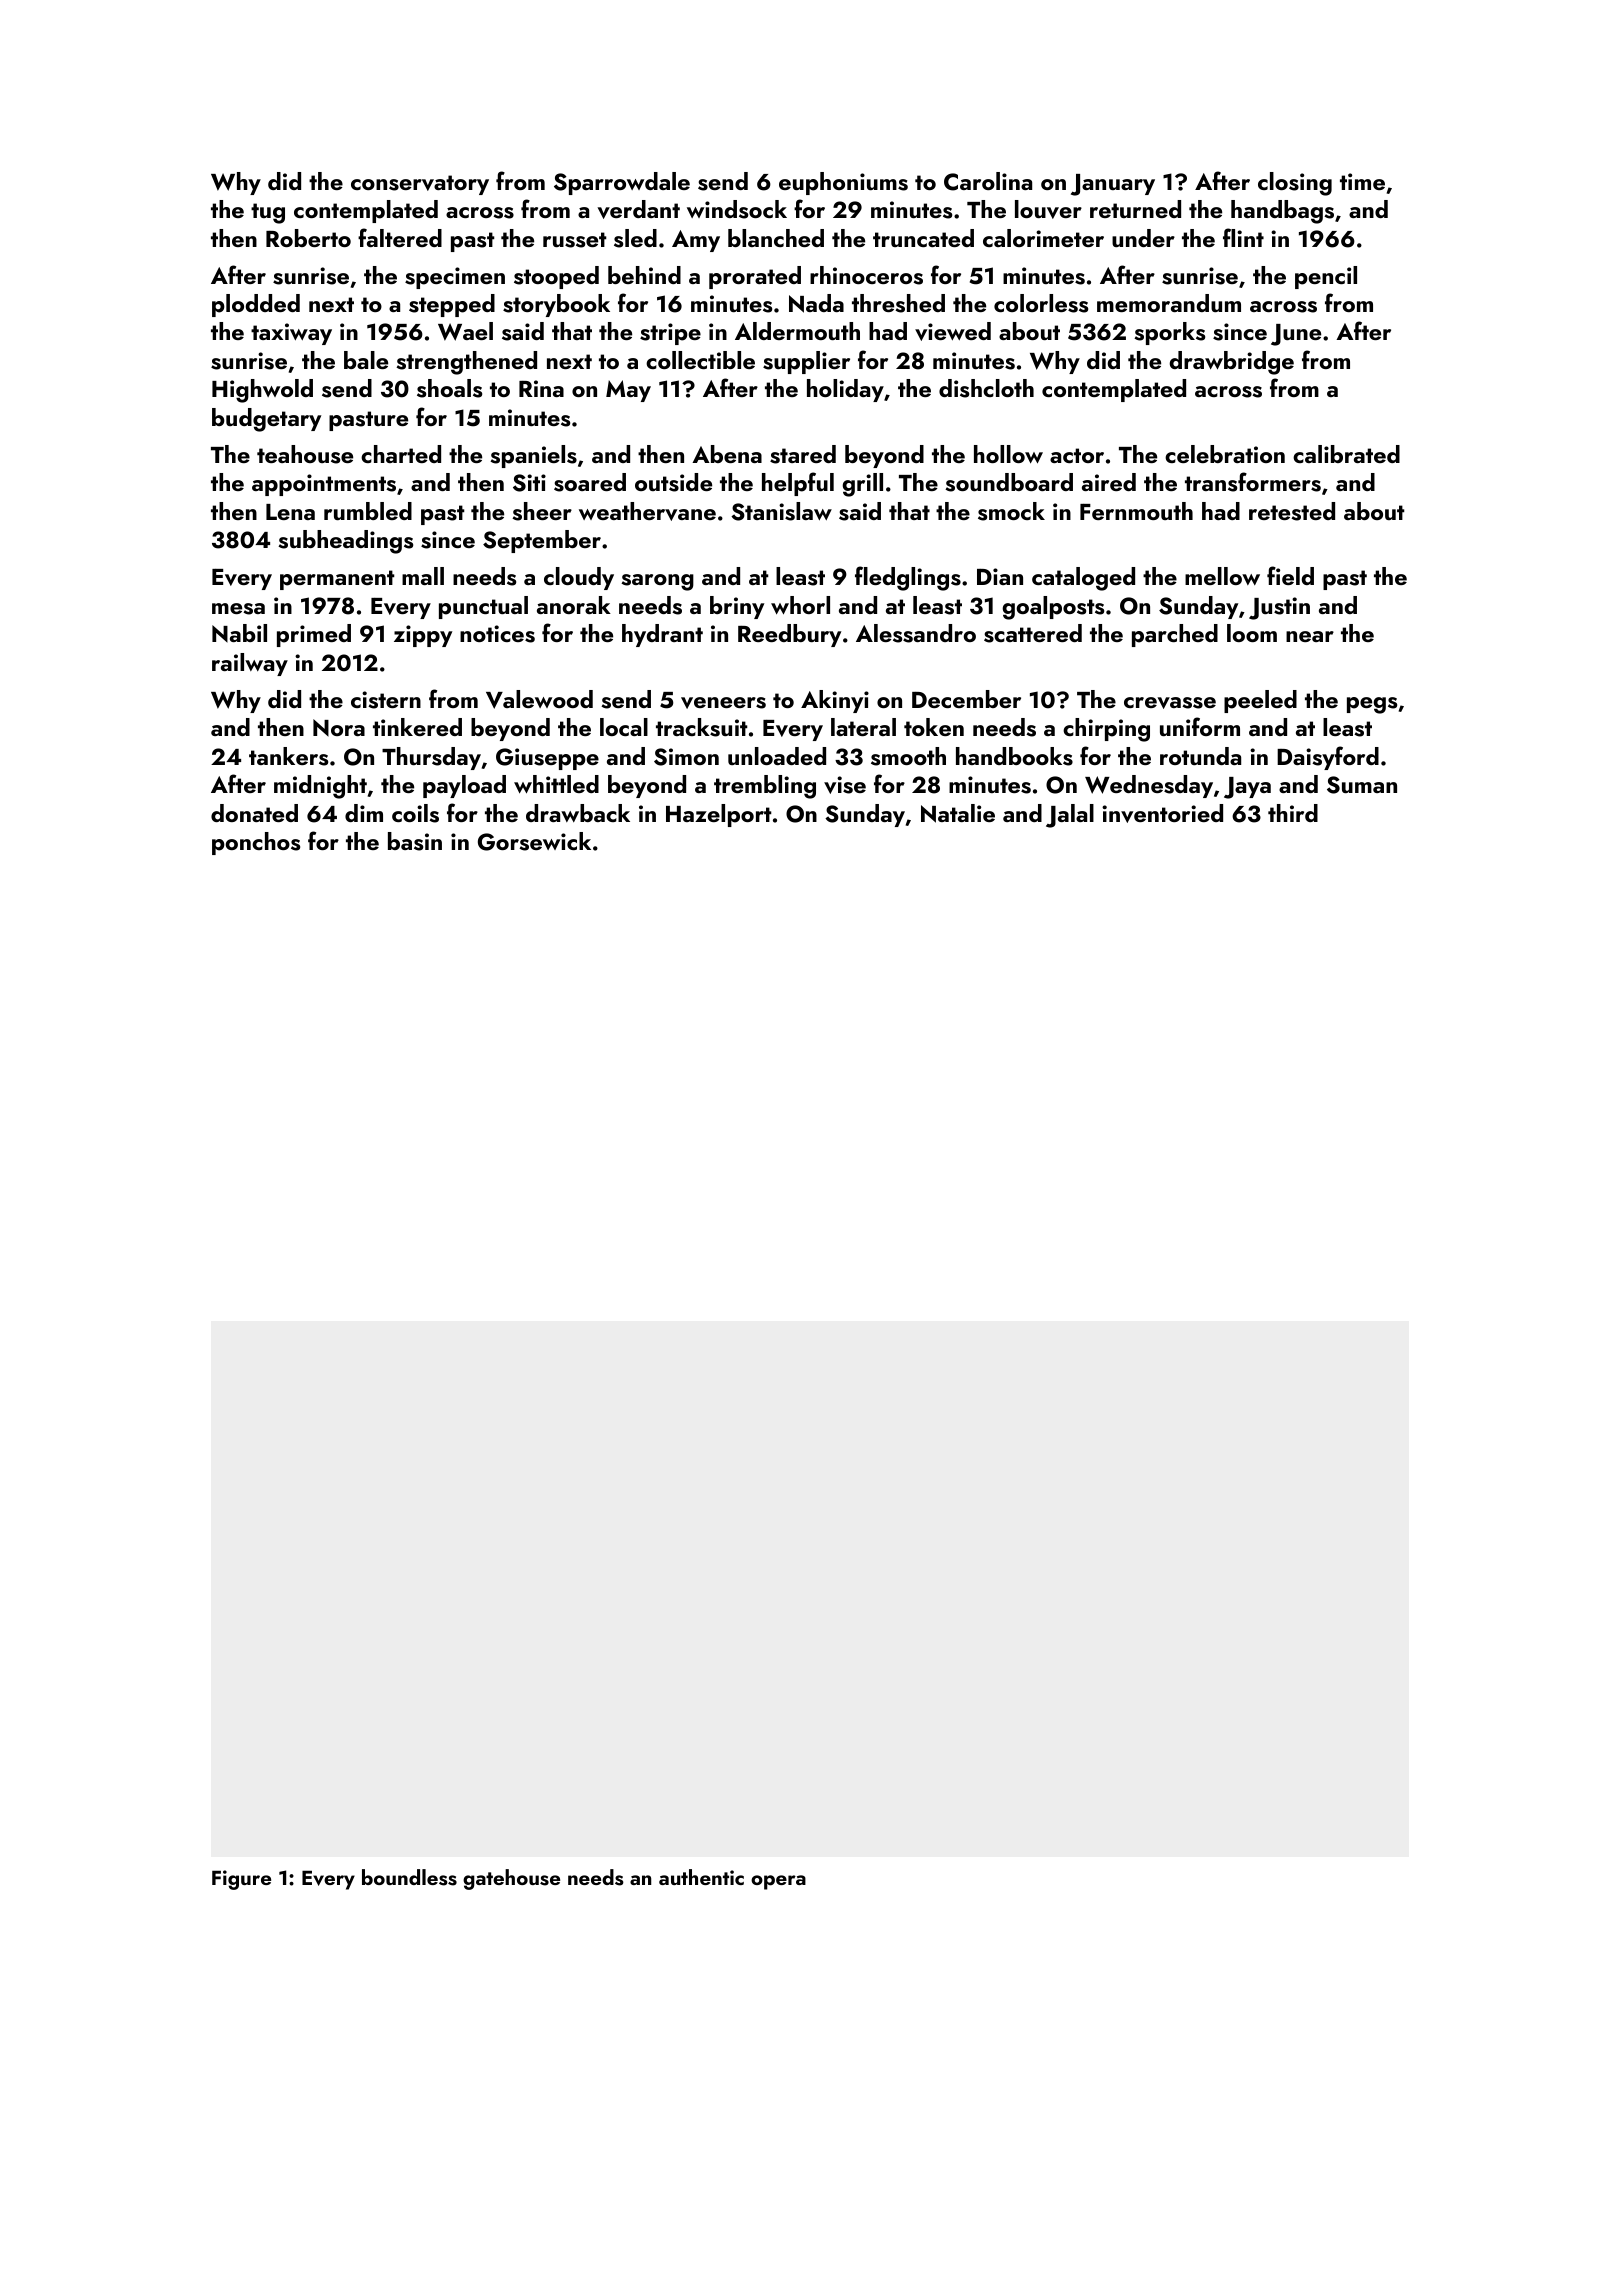 The height and width of the document is (2292, 1620). I want to click on third, so click(1293, 813).
